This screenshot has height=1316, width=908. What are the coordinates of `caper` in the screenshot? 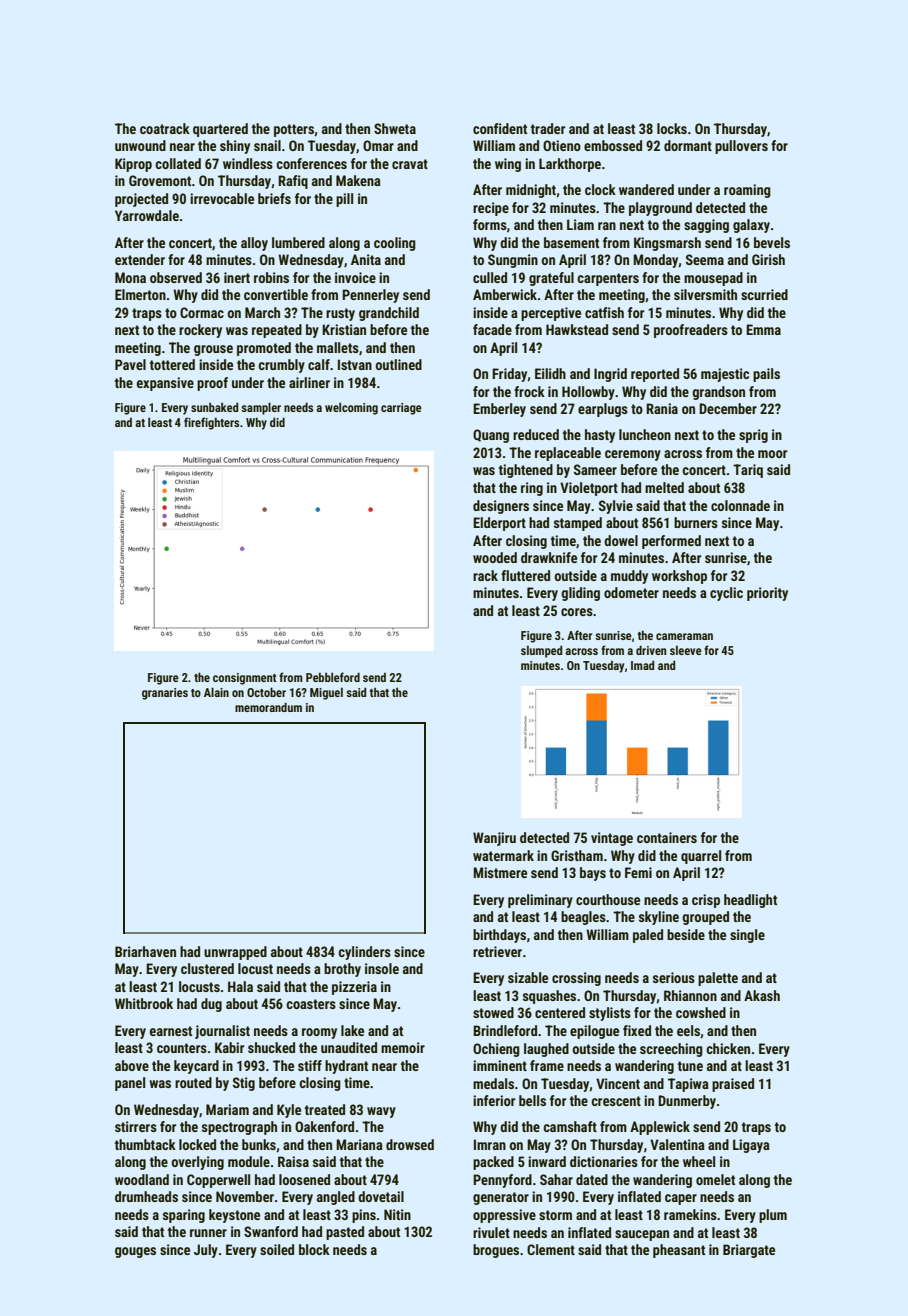 It's located at (681, 1199).
